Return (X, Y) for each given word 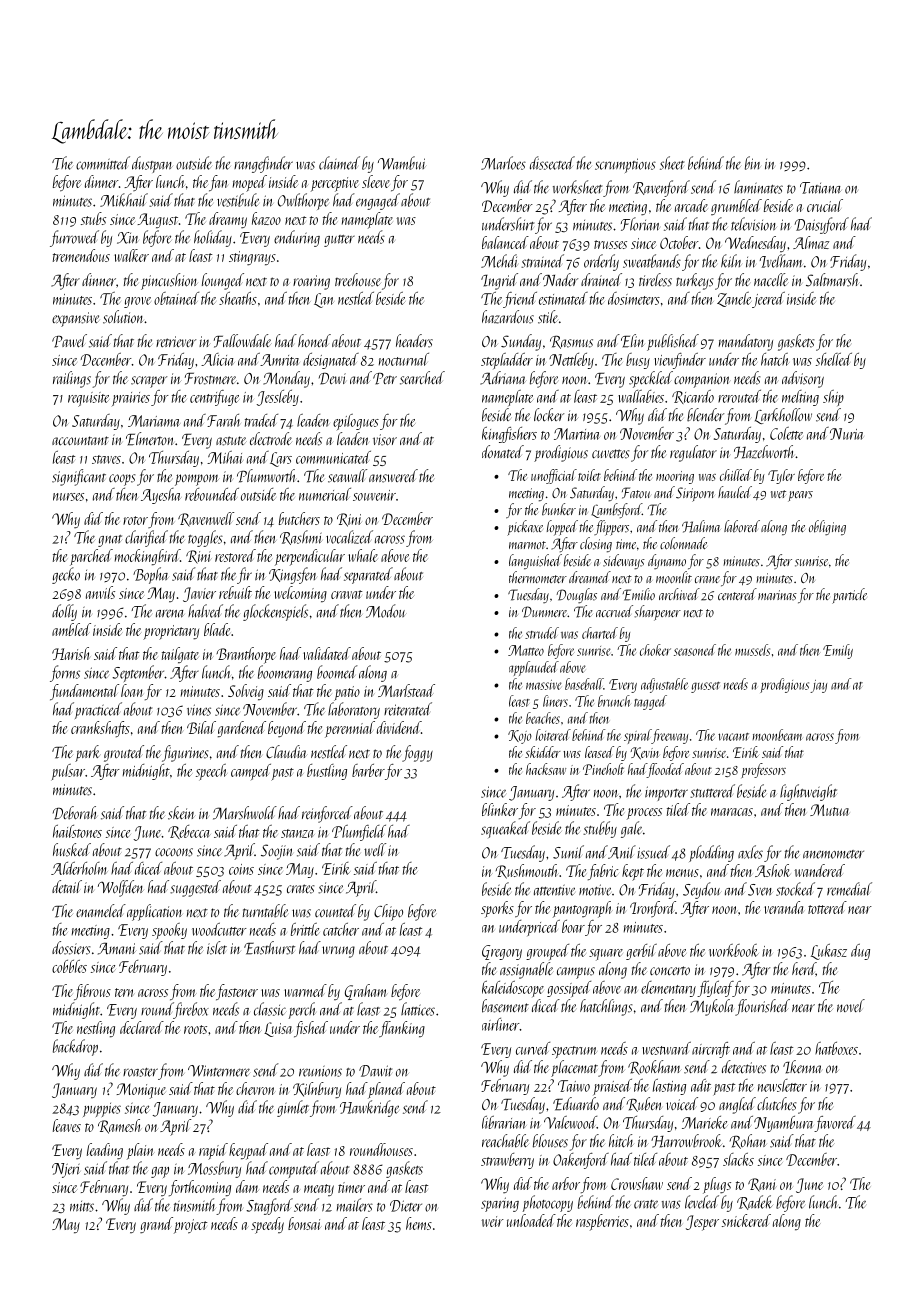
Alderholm (79, 868)
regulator (693, 453)
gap (160, 1172)
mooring (675, 477)
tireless (655, 280)
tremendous (81, 255)
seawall (347, 476)
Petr (385, 379)
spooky (169, 931)
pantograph (583, 909)
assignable (526, 970)
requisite (88, 399)
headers (414, 341)
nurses (68, 497)
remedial (849, 889)
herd (804, 969)
